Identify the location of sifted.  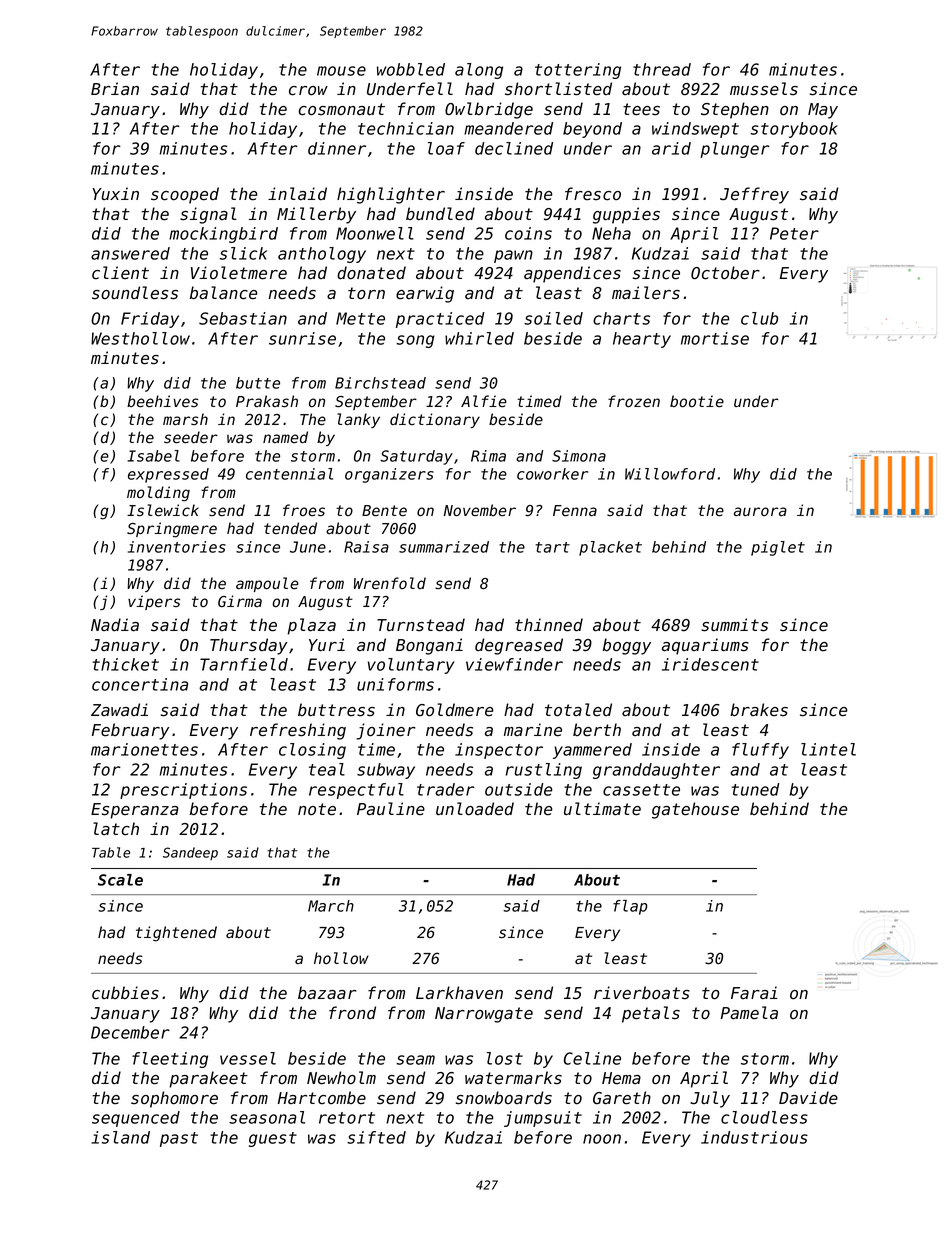
(376, 1137).
